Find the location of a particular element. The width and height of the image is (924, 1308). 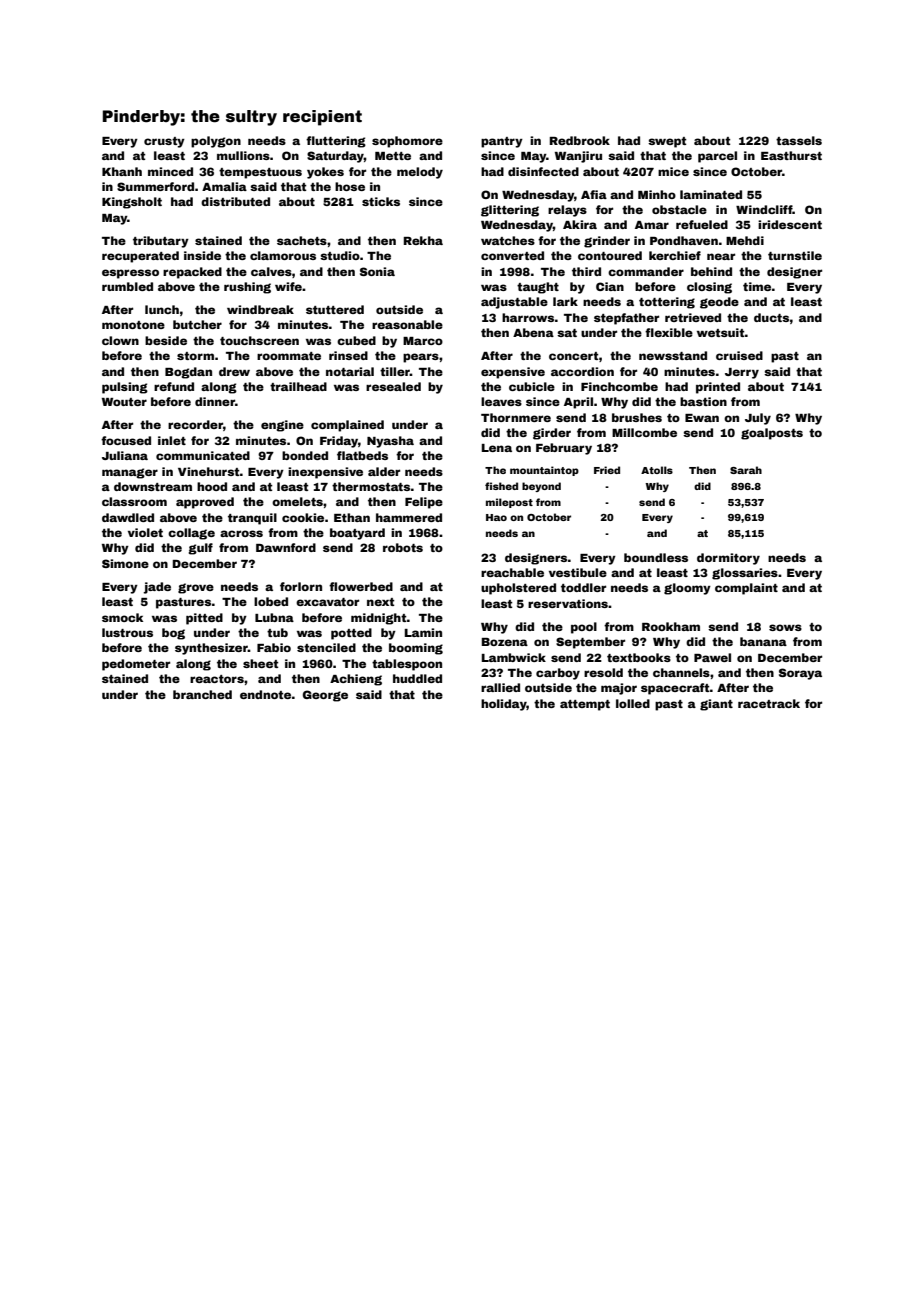

goalposts is located at coordinates (772, 434).
